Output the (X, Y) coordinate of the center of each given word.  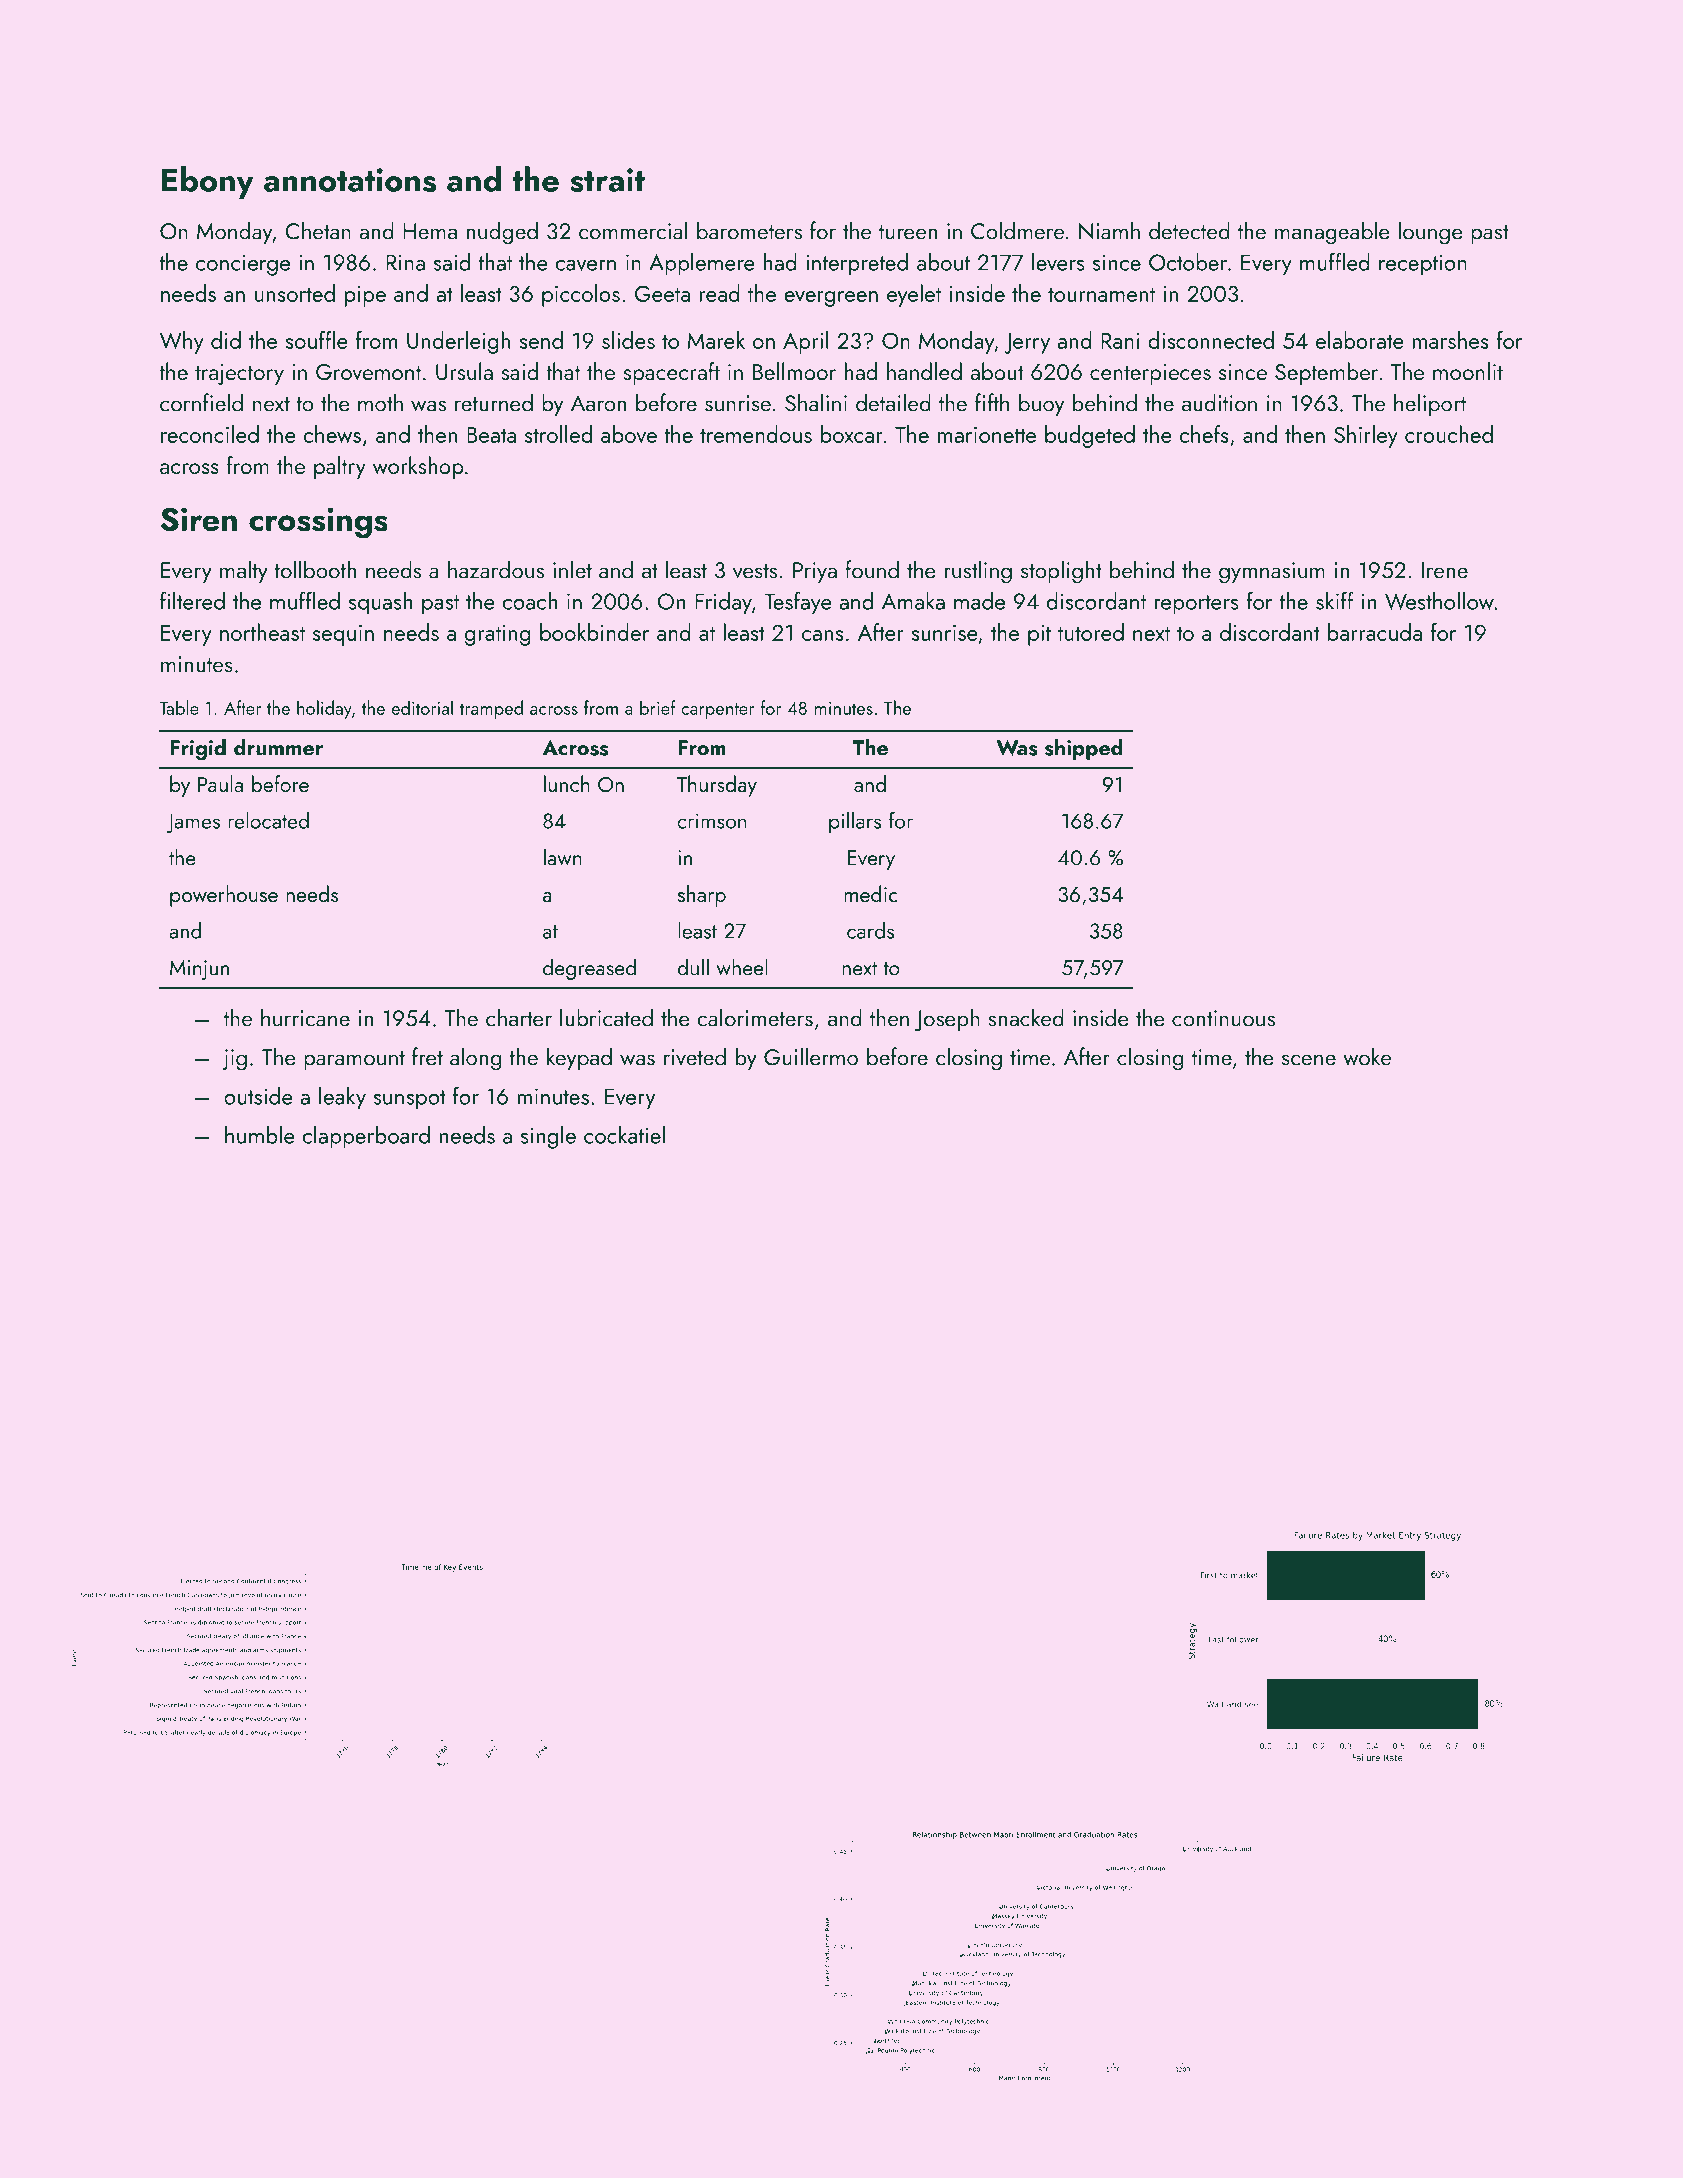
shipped (1084, 749)
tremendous (756, 434)
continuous (1223, 1018)
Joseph (947, 1019)
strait (607, 180)
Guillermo (811, 1056)
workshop (418, 467)
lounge (1430, 233)
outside (258, 1096)
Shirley (1366, 436)
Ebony (208, 182)
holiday (324, 709)
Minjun (199, 970)
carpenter (717, 711)
